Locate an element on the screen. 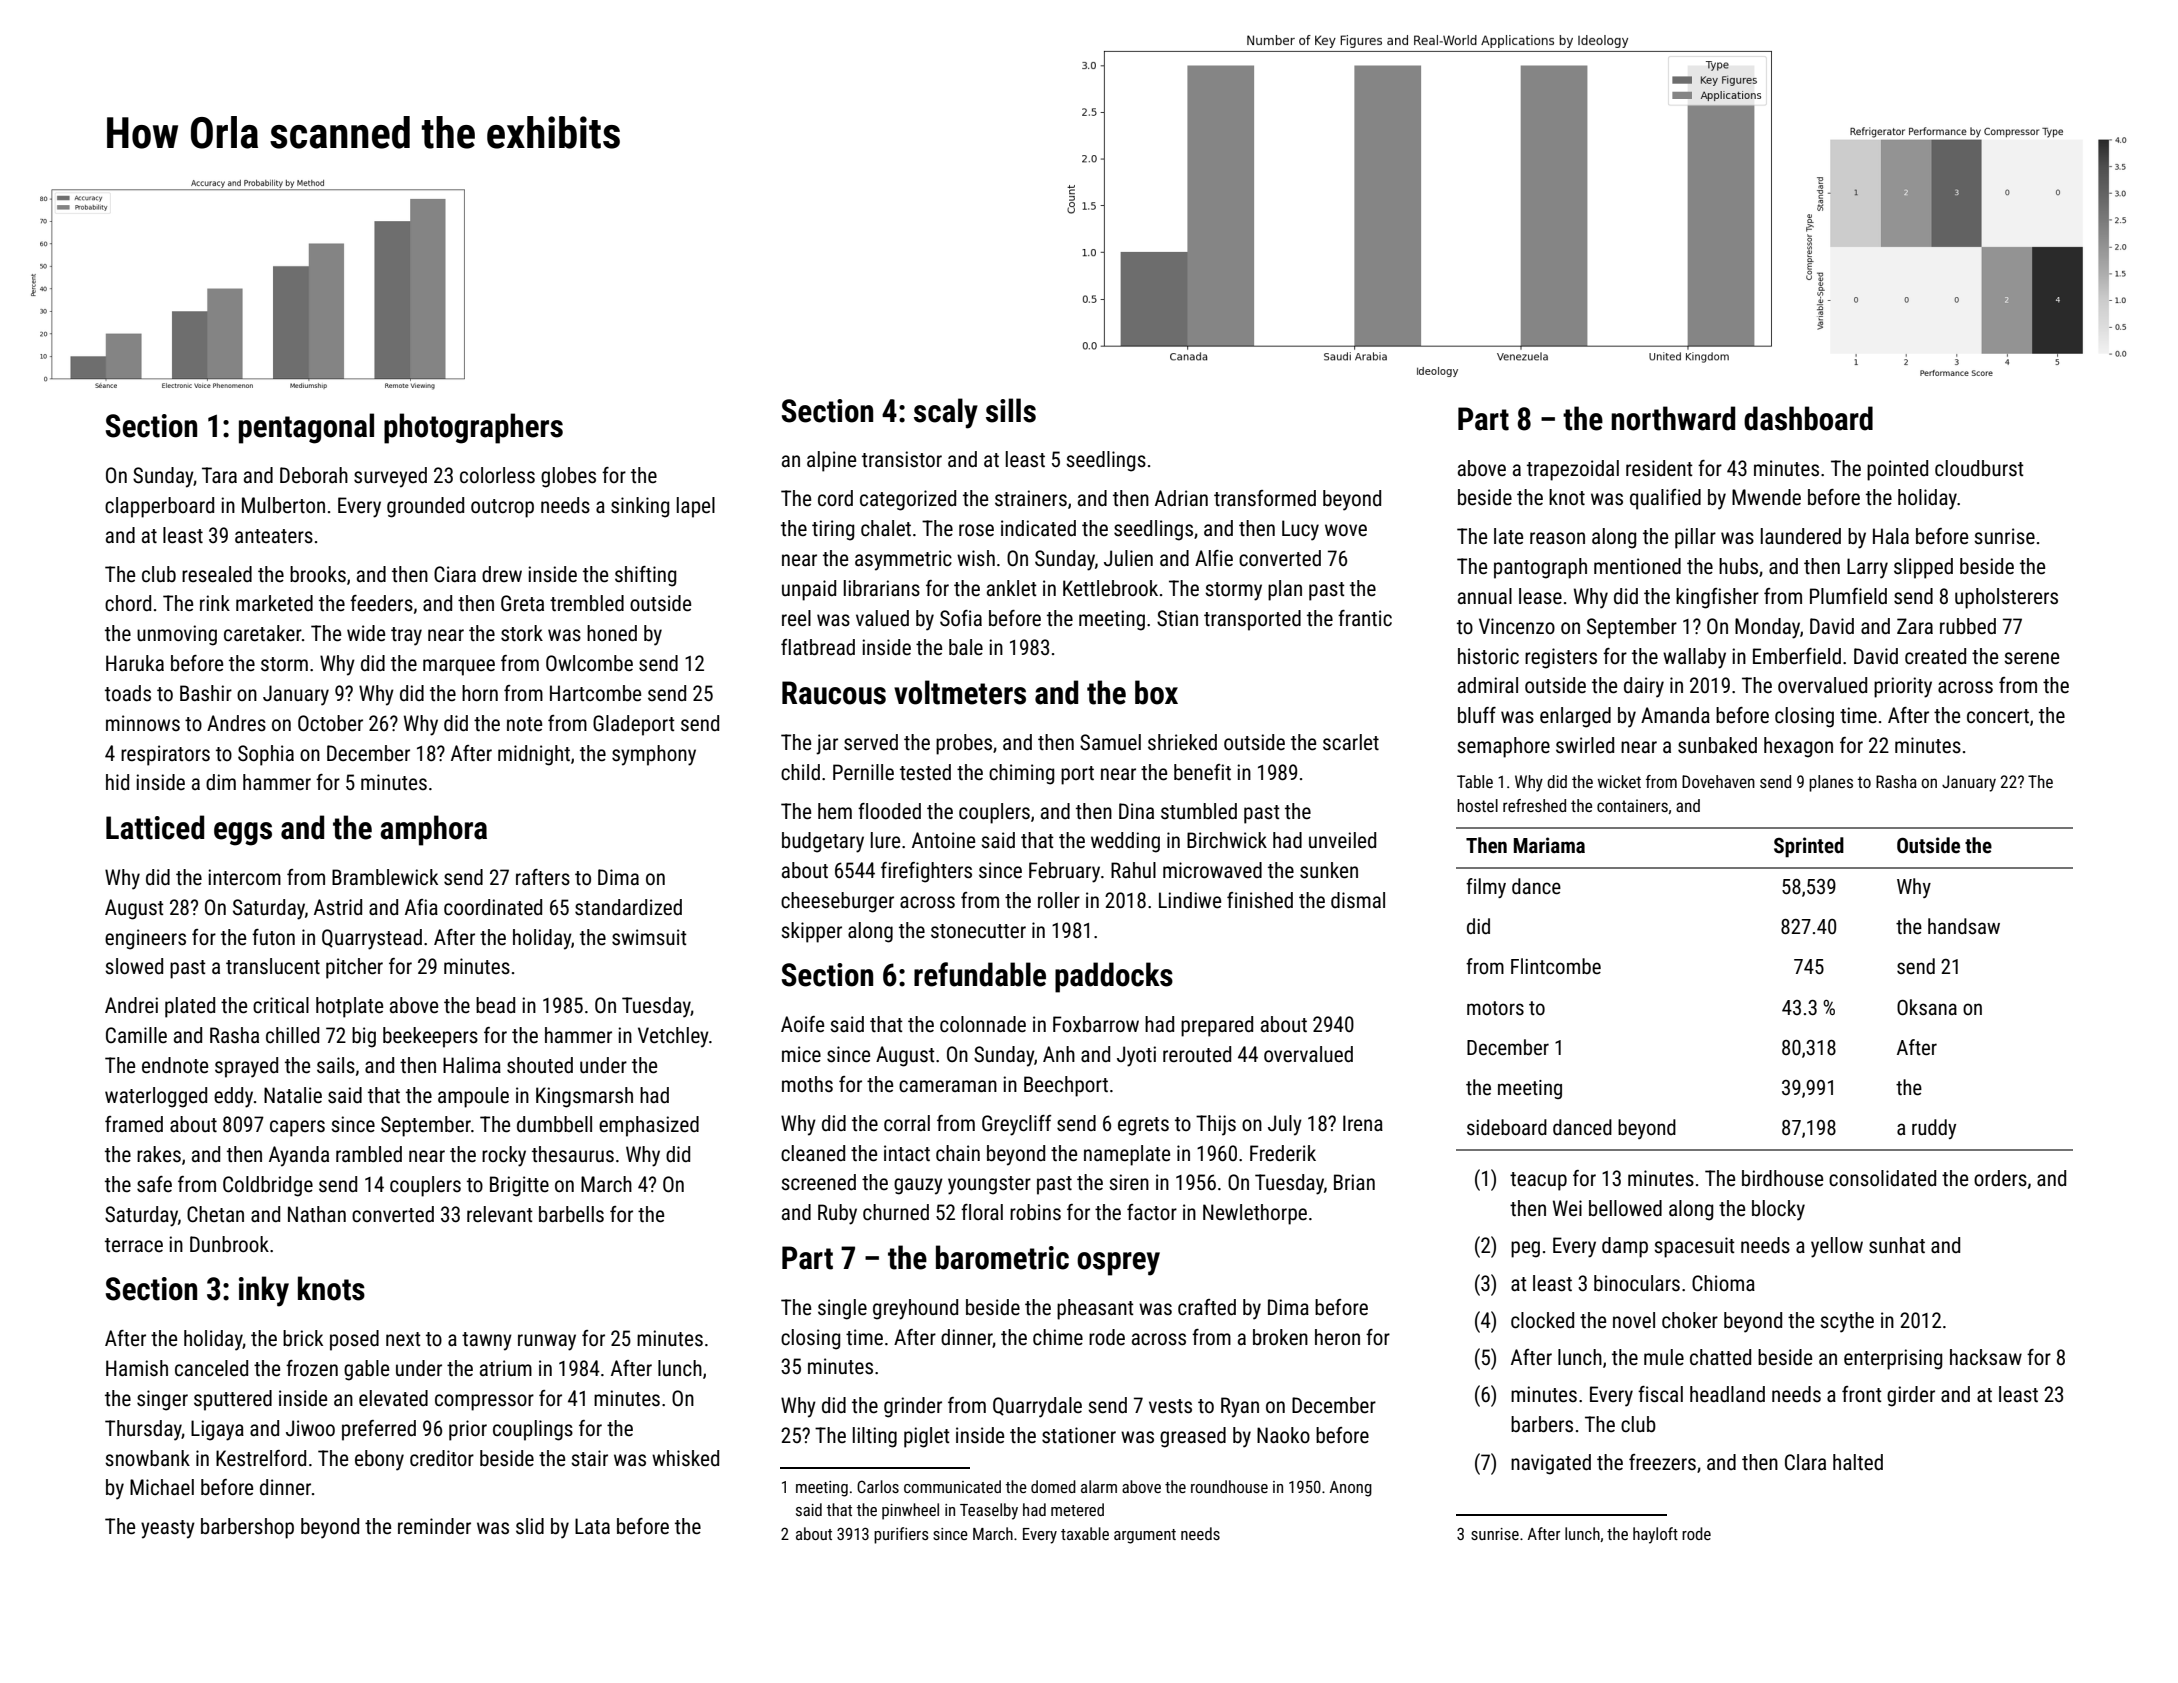 Image resolution: width=2178 pixels, height=1683 pixels. scaly is located at coordinates (946, 413).
